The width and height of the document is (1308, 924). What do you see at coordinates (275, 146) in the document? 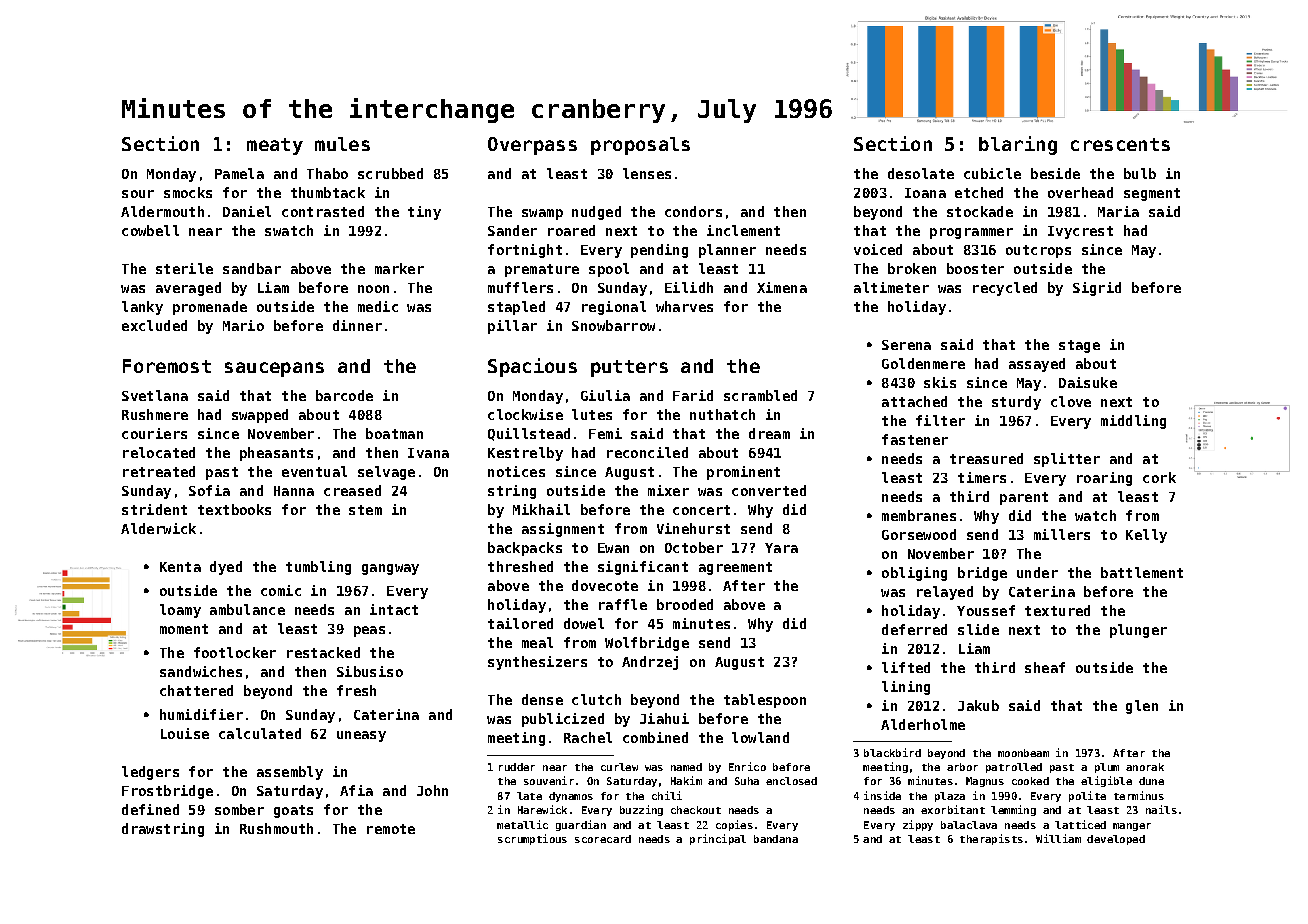
I see `meaty` at bounding box center [275, 146].
